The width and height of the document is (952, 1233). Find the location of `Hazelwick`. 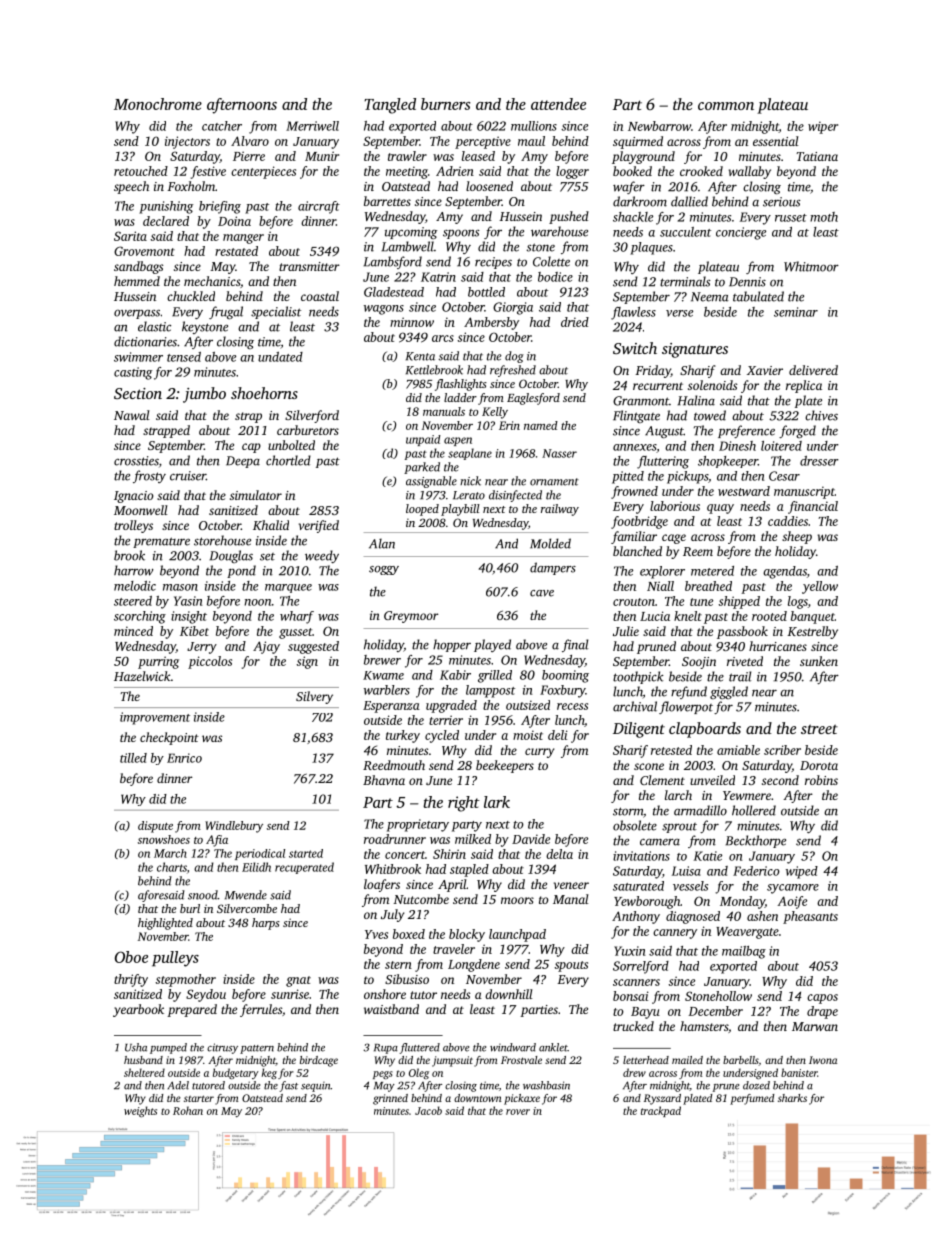

Hazelwick is located at coordinates (142, 676).
